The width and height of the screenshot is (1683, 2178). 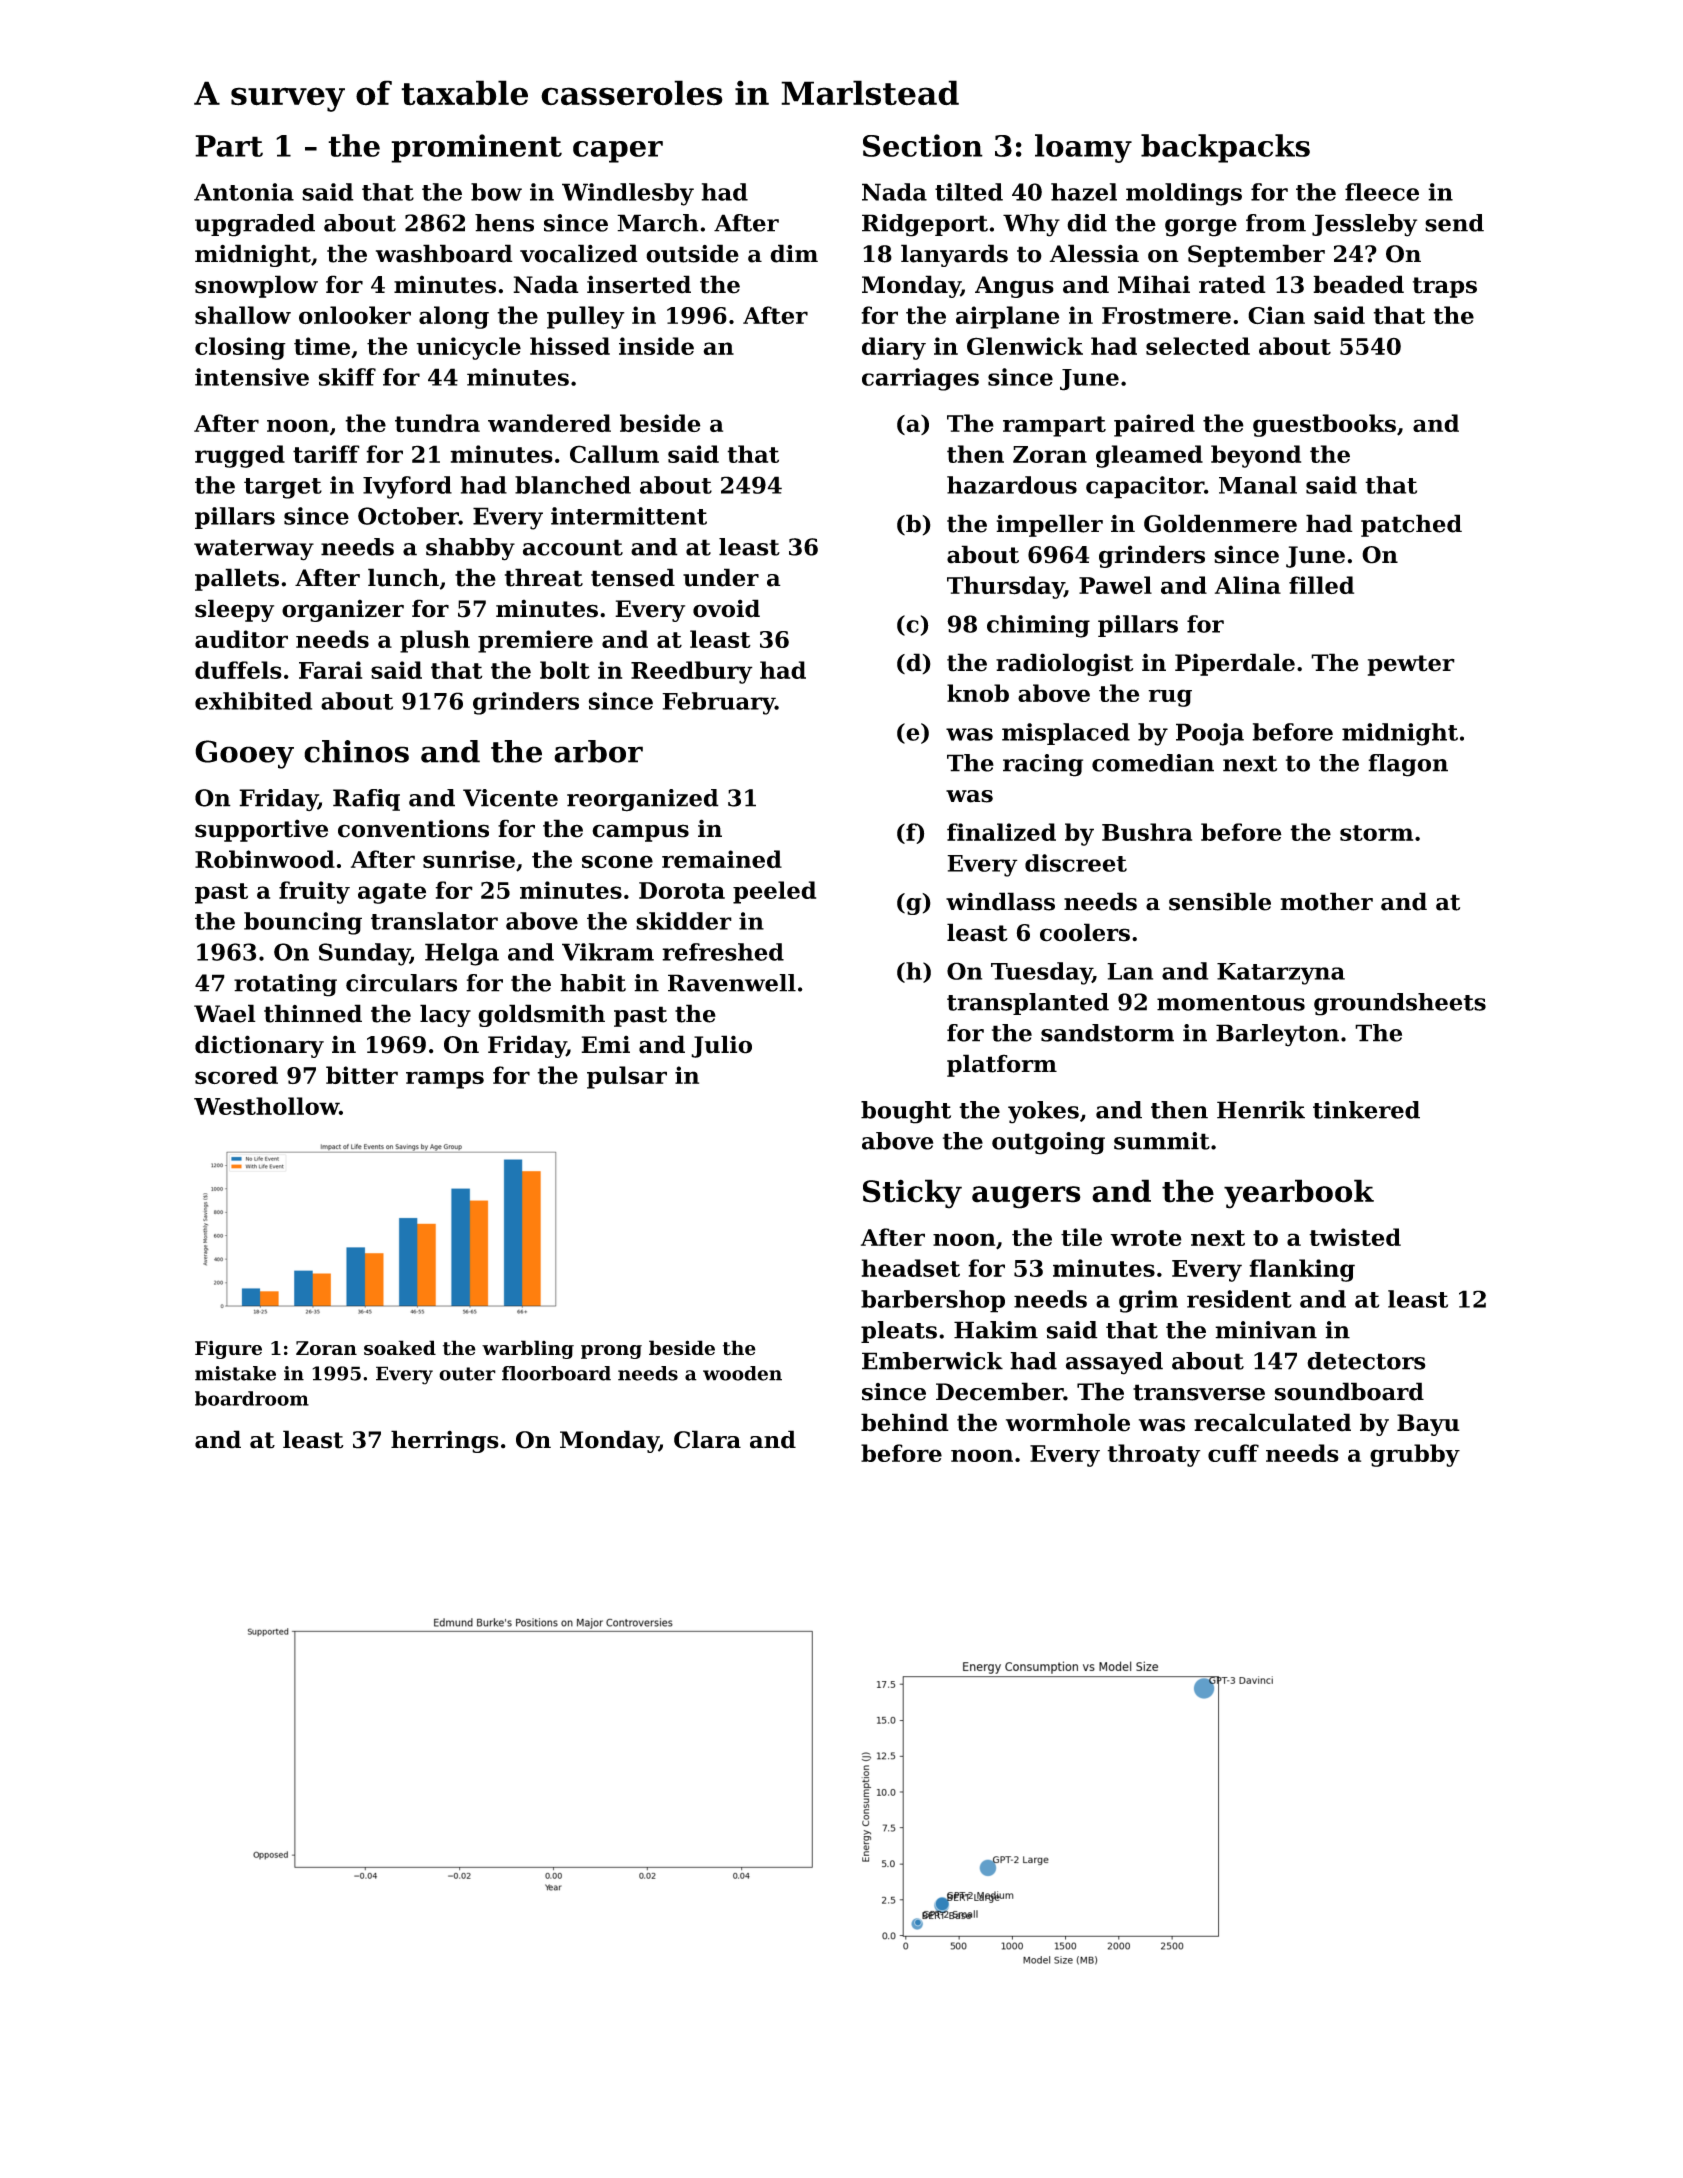 What do you see at coordinates (570, 346) in the screenshot?
I see `hissed` at bounding box center [570, 346].
